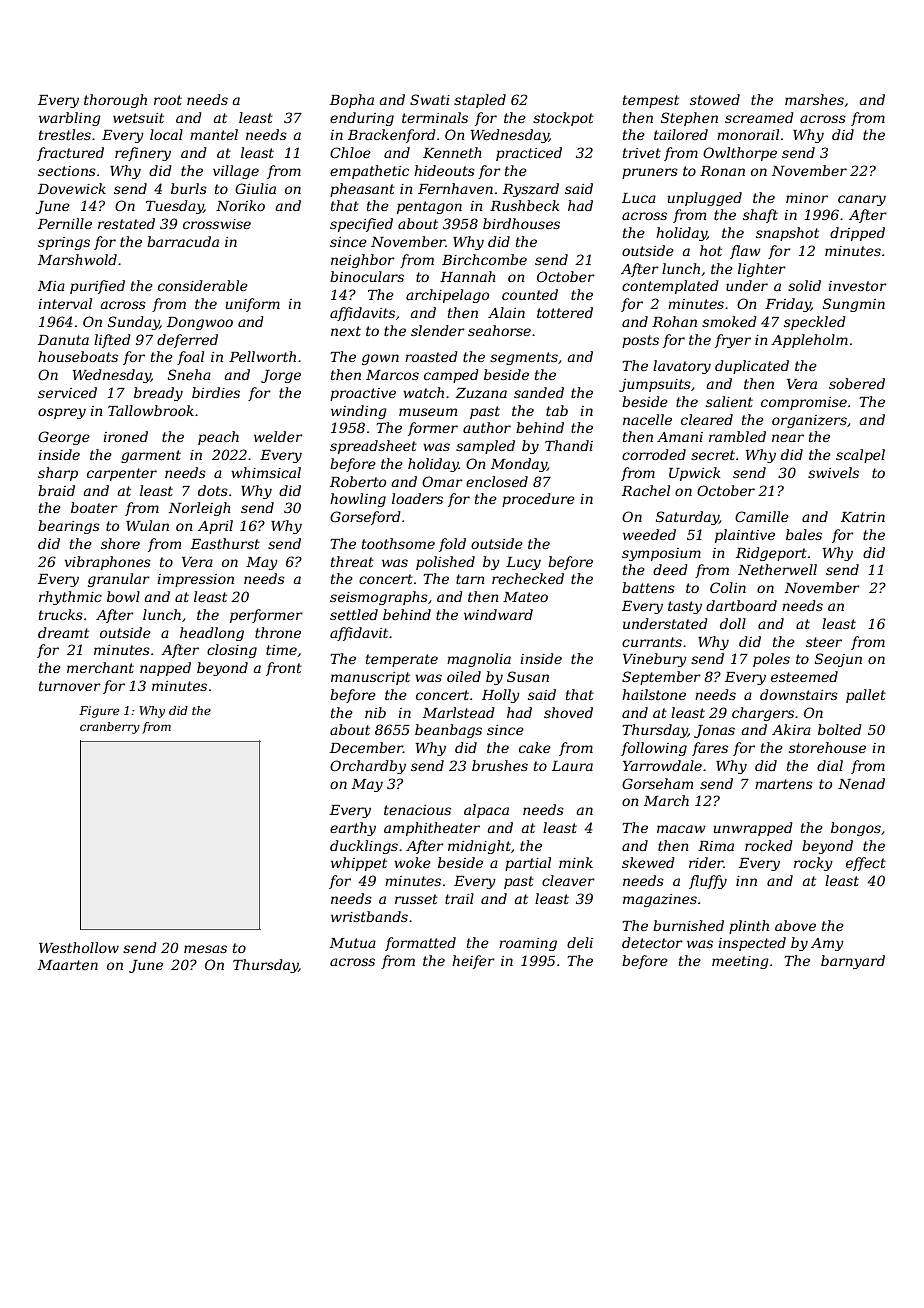 The width and height of the screenshot is (924, 1308). I want to click on esteemed, so click(804, 676).
